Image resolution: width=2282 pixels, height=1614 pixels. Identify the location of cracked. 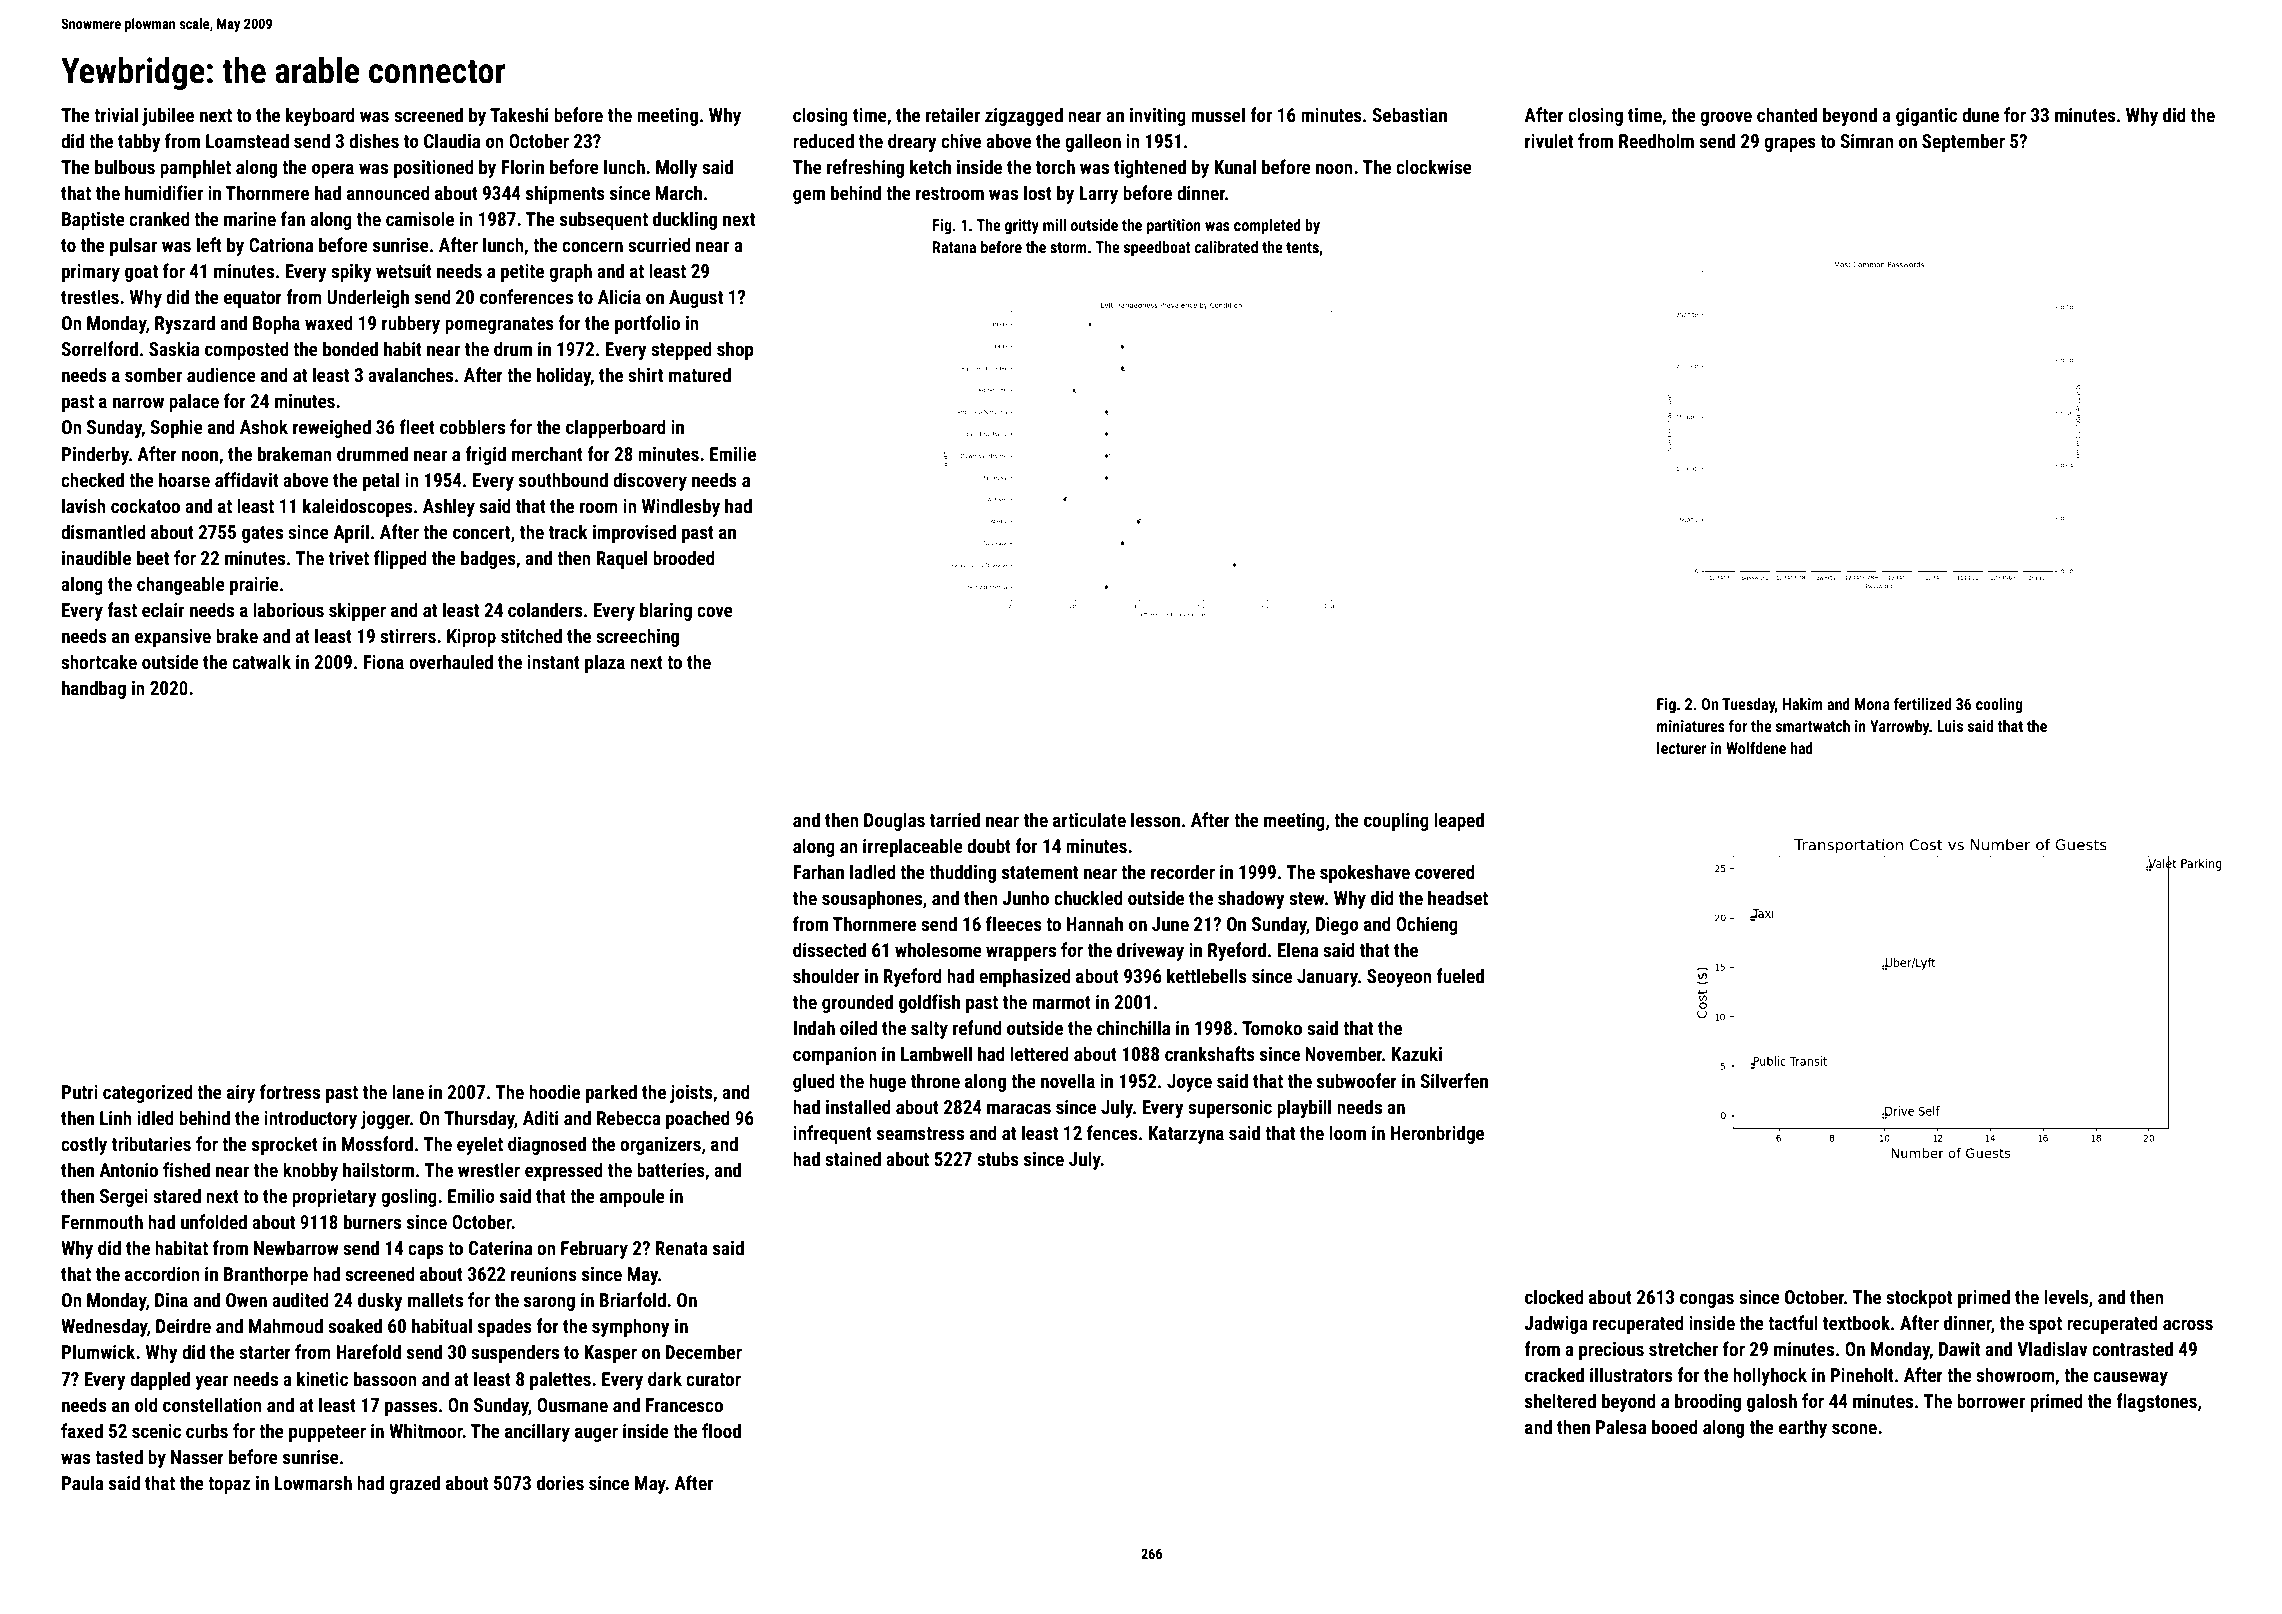
(1554, 1374).
